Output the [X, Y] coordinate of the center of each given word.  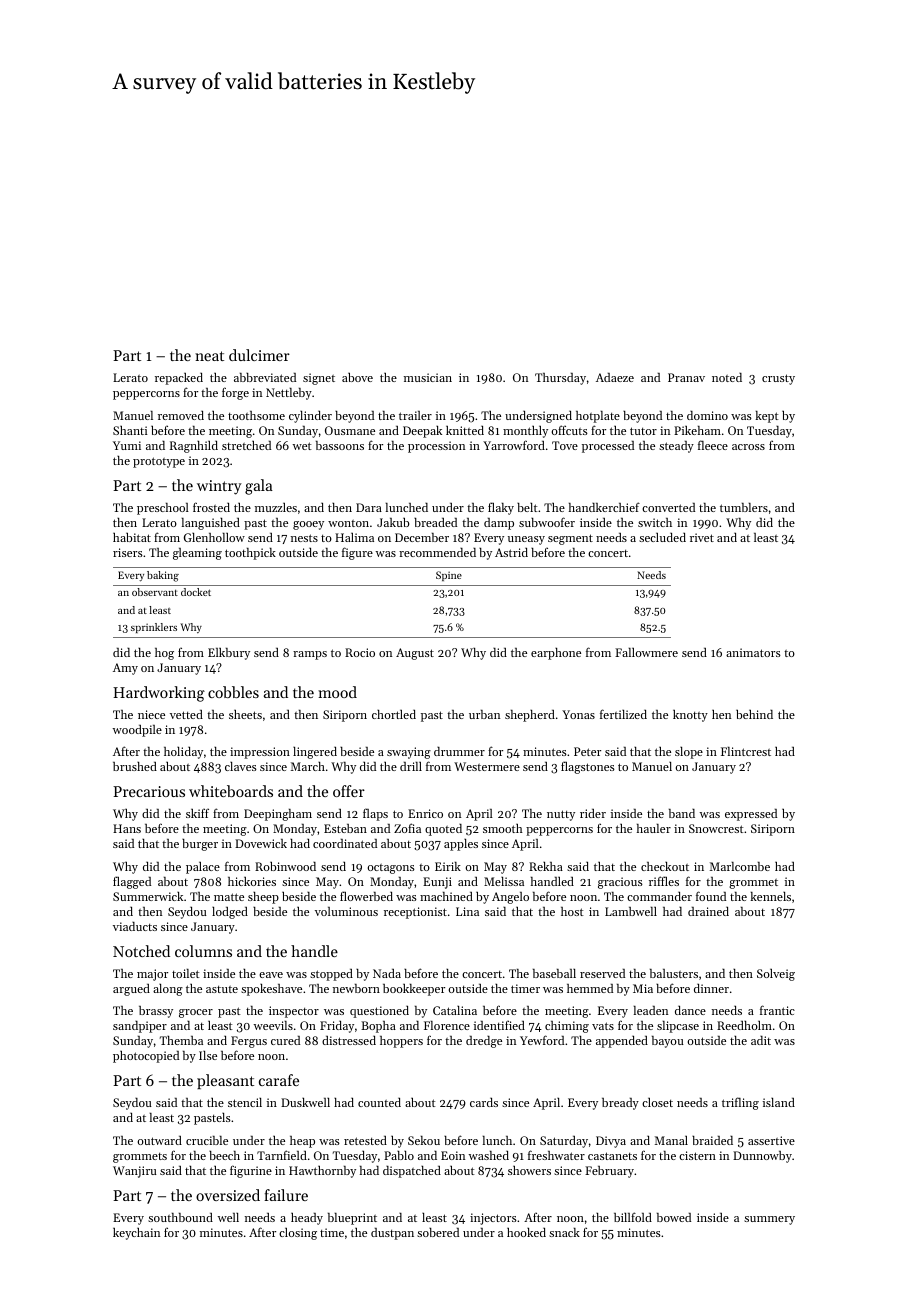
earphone [556, 653]
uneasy [526, 540]
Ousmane [350, 430]
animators [753, 652]
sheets [245, 714]
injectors [493, 1219]
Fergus [249, 1042]
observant [155, 592]
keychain [136, 1234]
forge [235, 393]
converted [668, 507]
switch [655, 522]
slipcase [678, 1027]
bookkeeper [414, 990]
